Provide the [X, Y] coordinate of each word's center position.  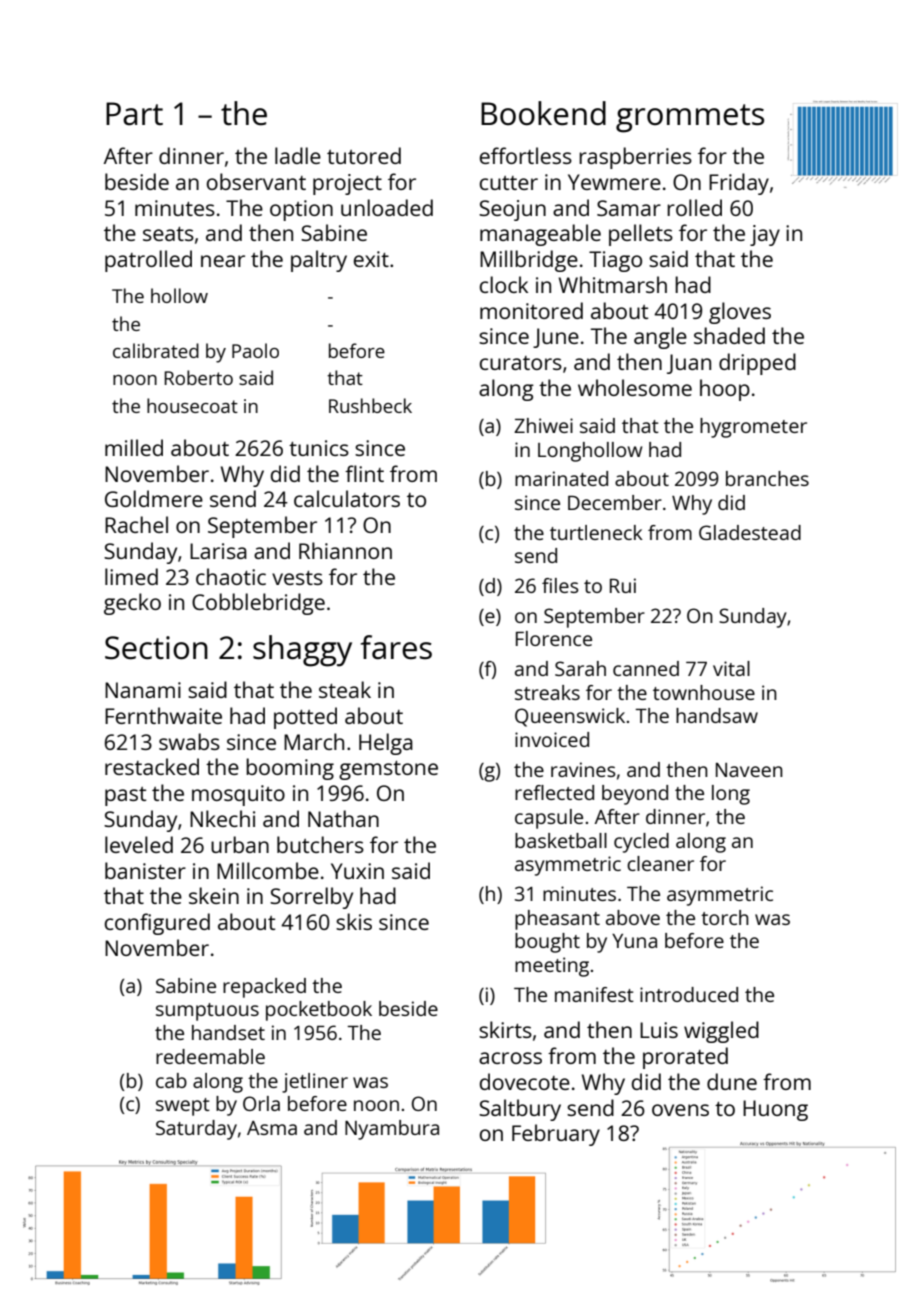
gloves [740, 313]
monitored [531, 310]
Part [134, 114]
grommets [690, 118]
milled [134, 447]
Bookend [543, 113]
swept [183, 1107]
